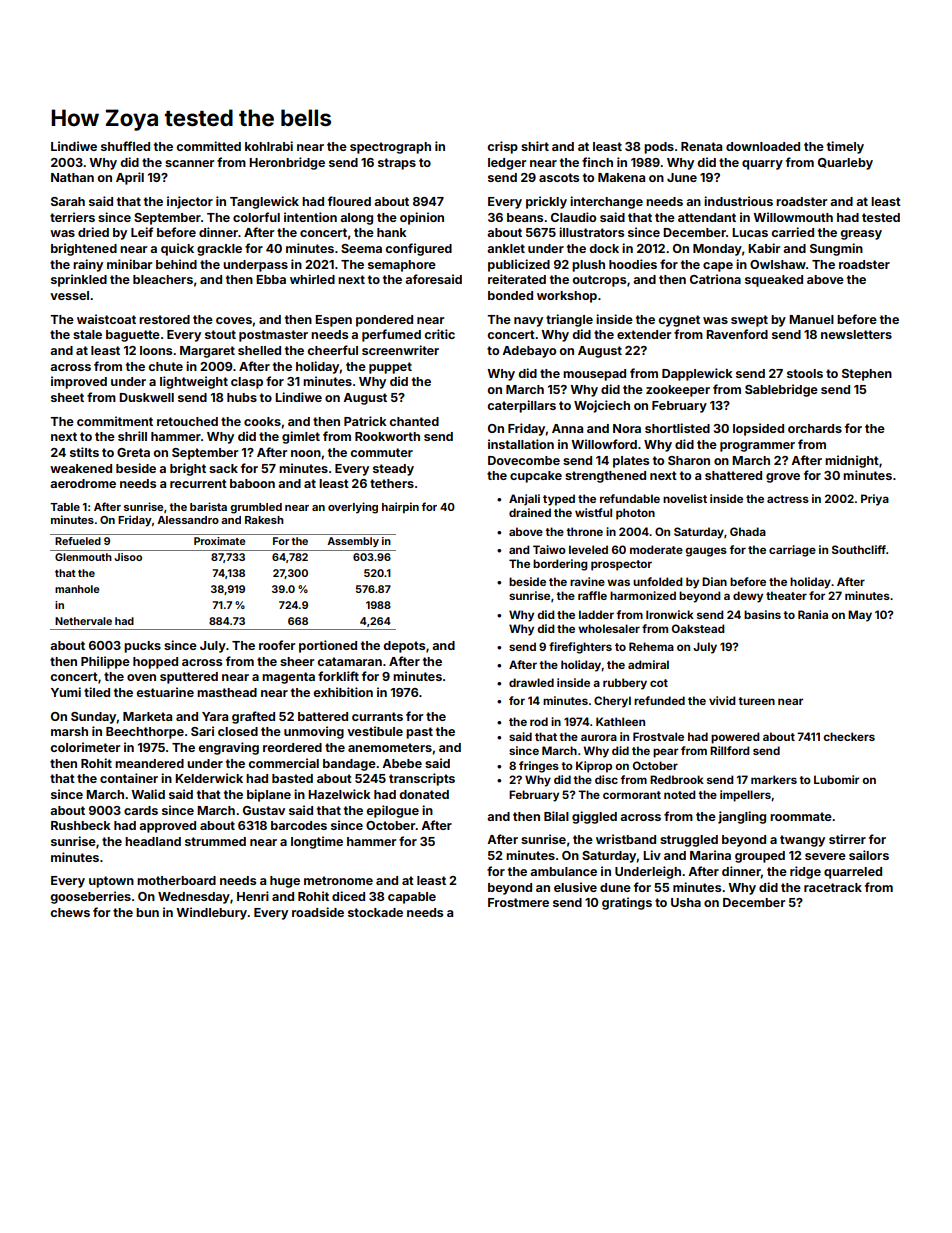 The width and height of the screenshot is (952, 1233). What do you see at coordinates (215, 841) in the screenshot?
I see `strummed` at bounding box center [215, 841].
